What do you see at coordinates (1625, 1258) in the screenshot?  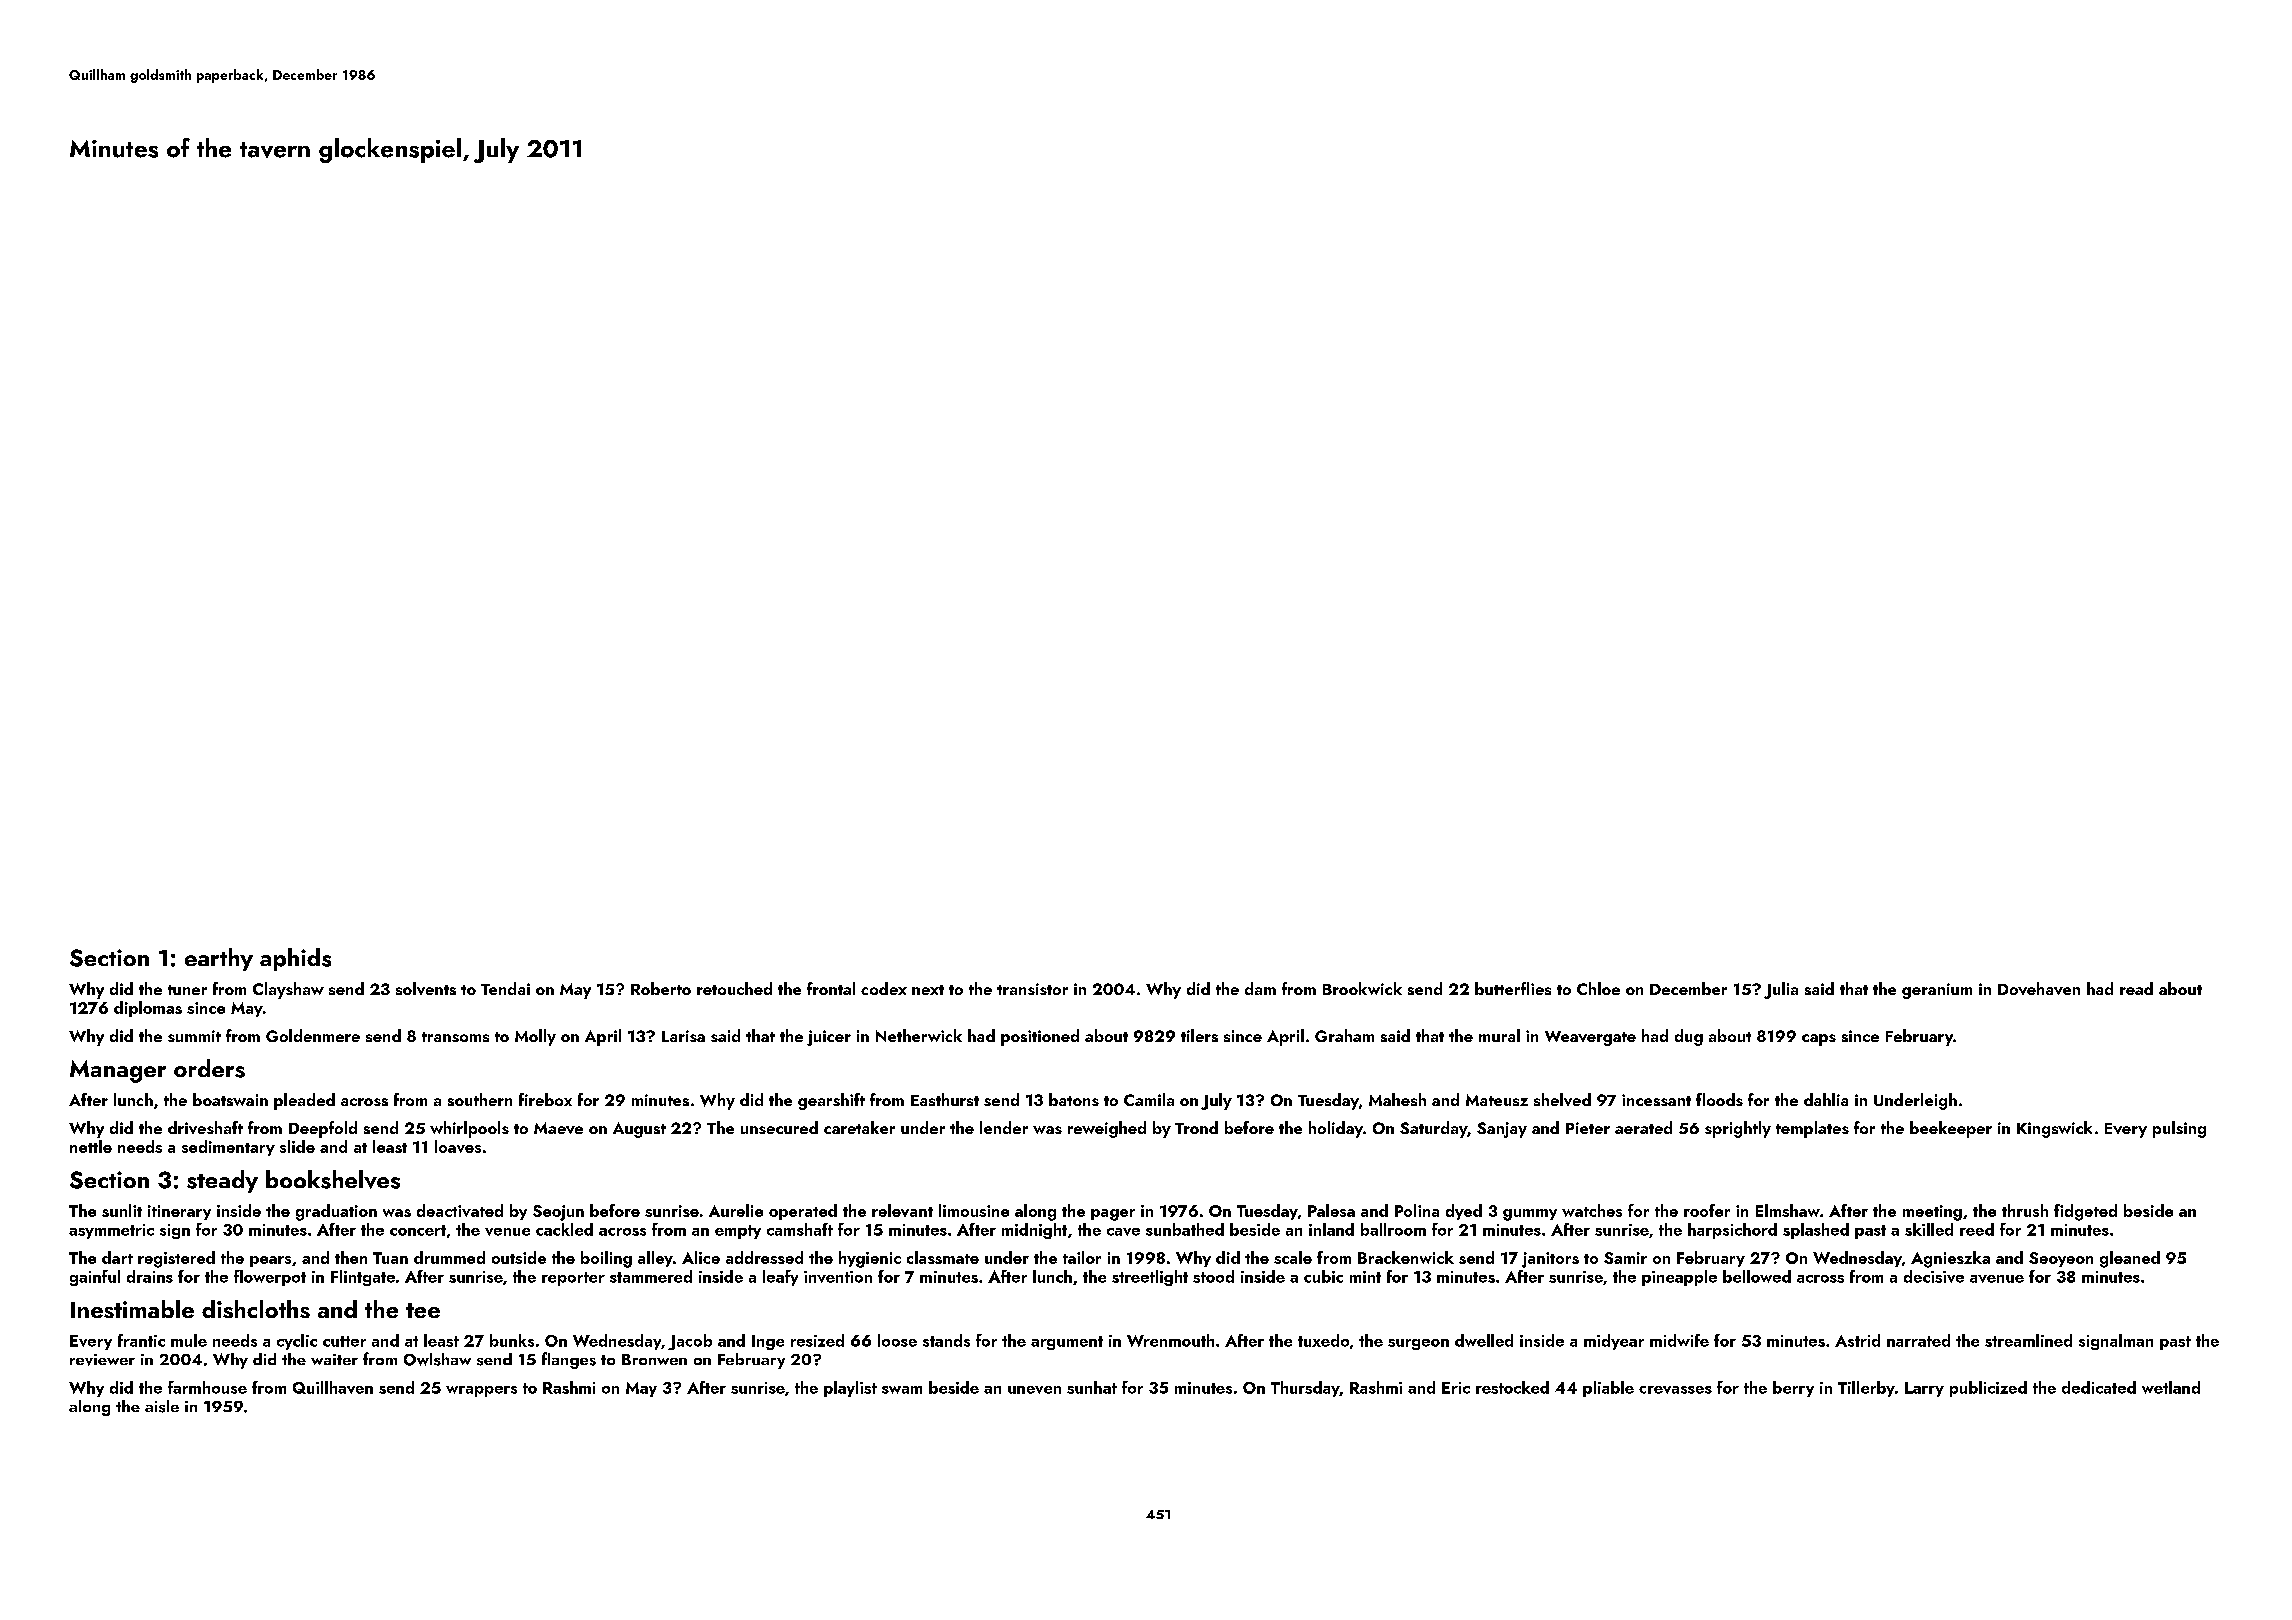 I see `Samir` at bounding box center [1625, 1258].
